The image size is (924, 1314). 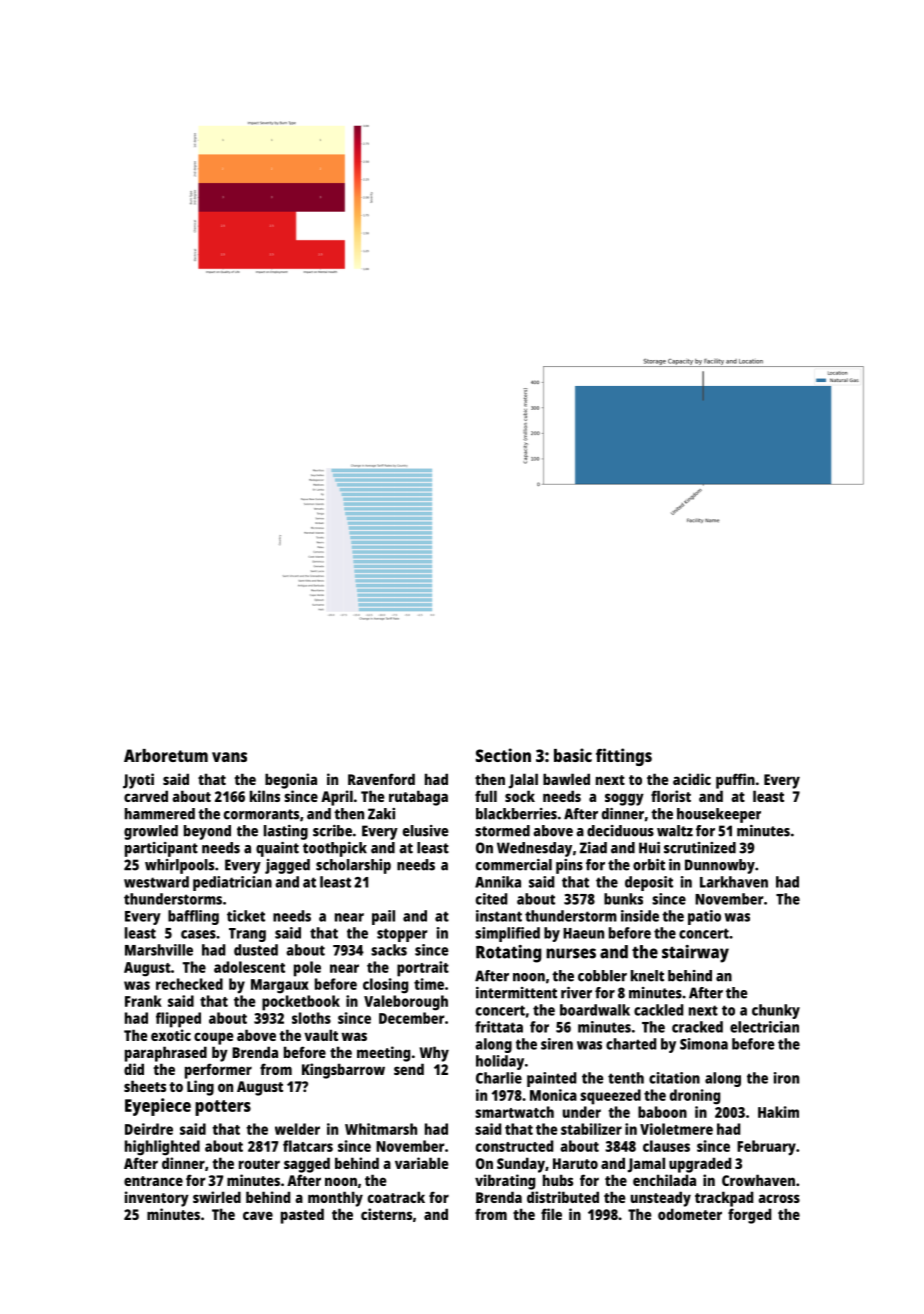 I want to click on basic, so click(x=573, y=755).
